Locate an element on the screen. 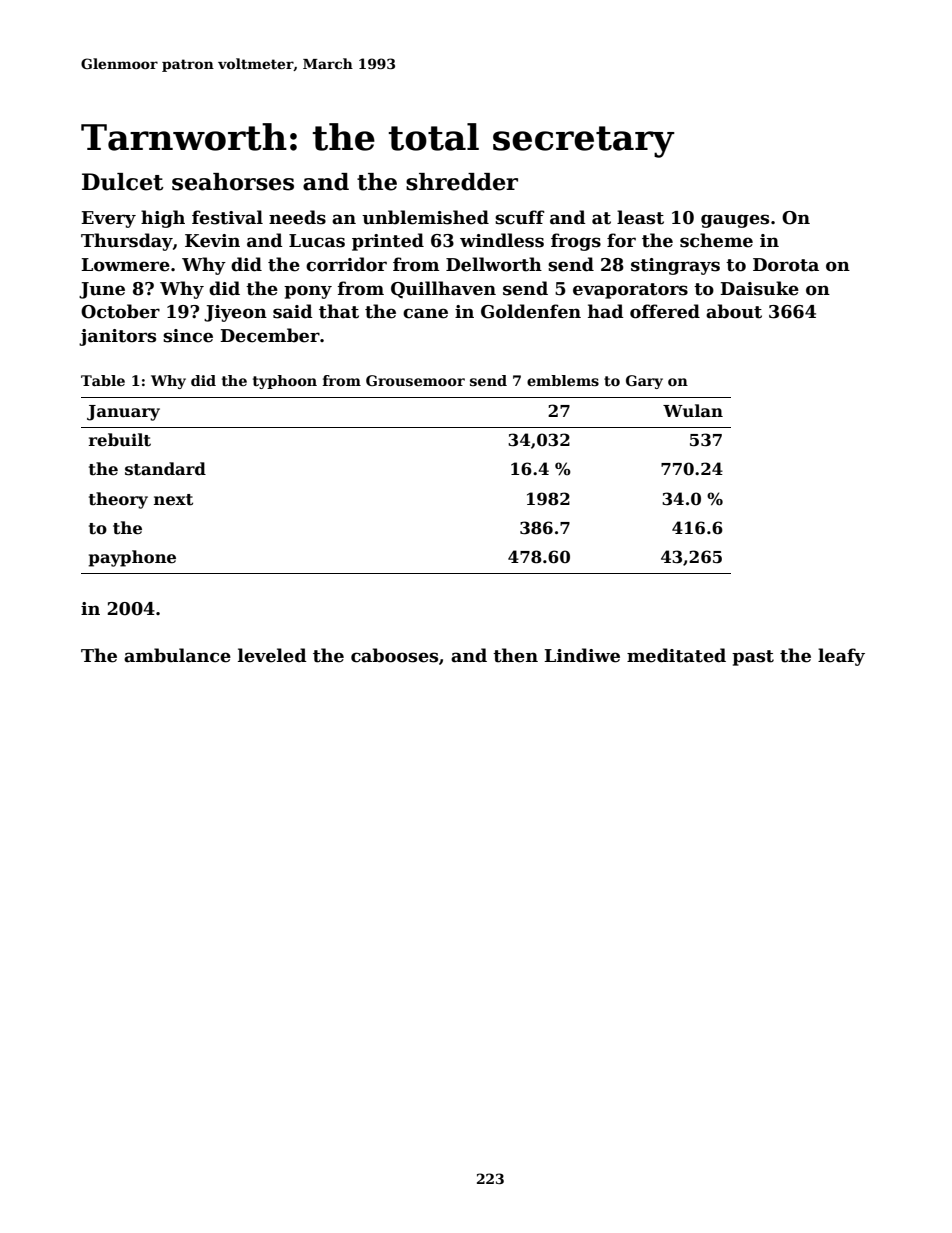  leveled is located at coordinates (272, 655).
